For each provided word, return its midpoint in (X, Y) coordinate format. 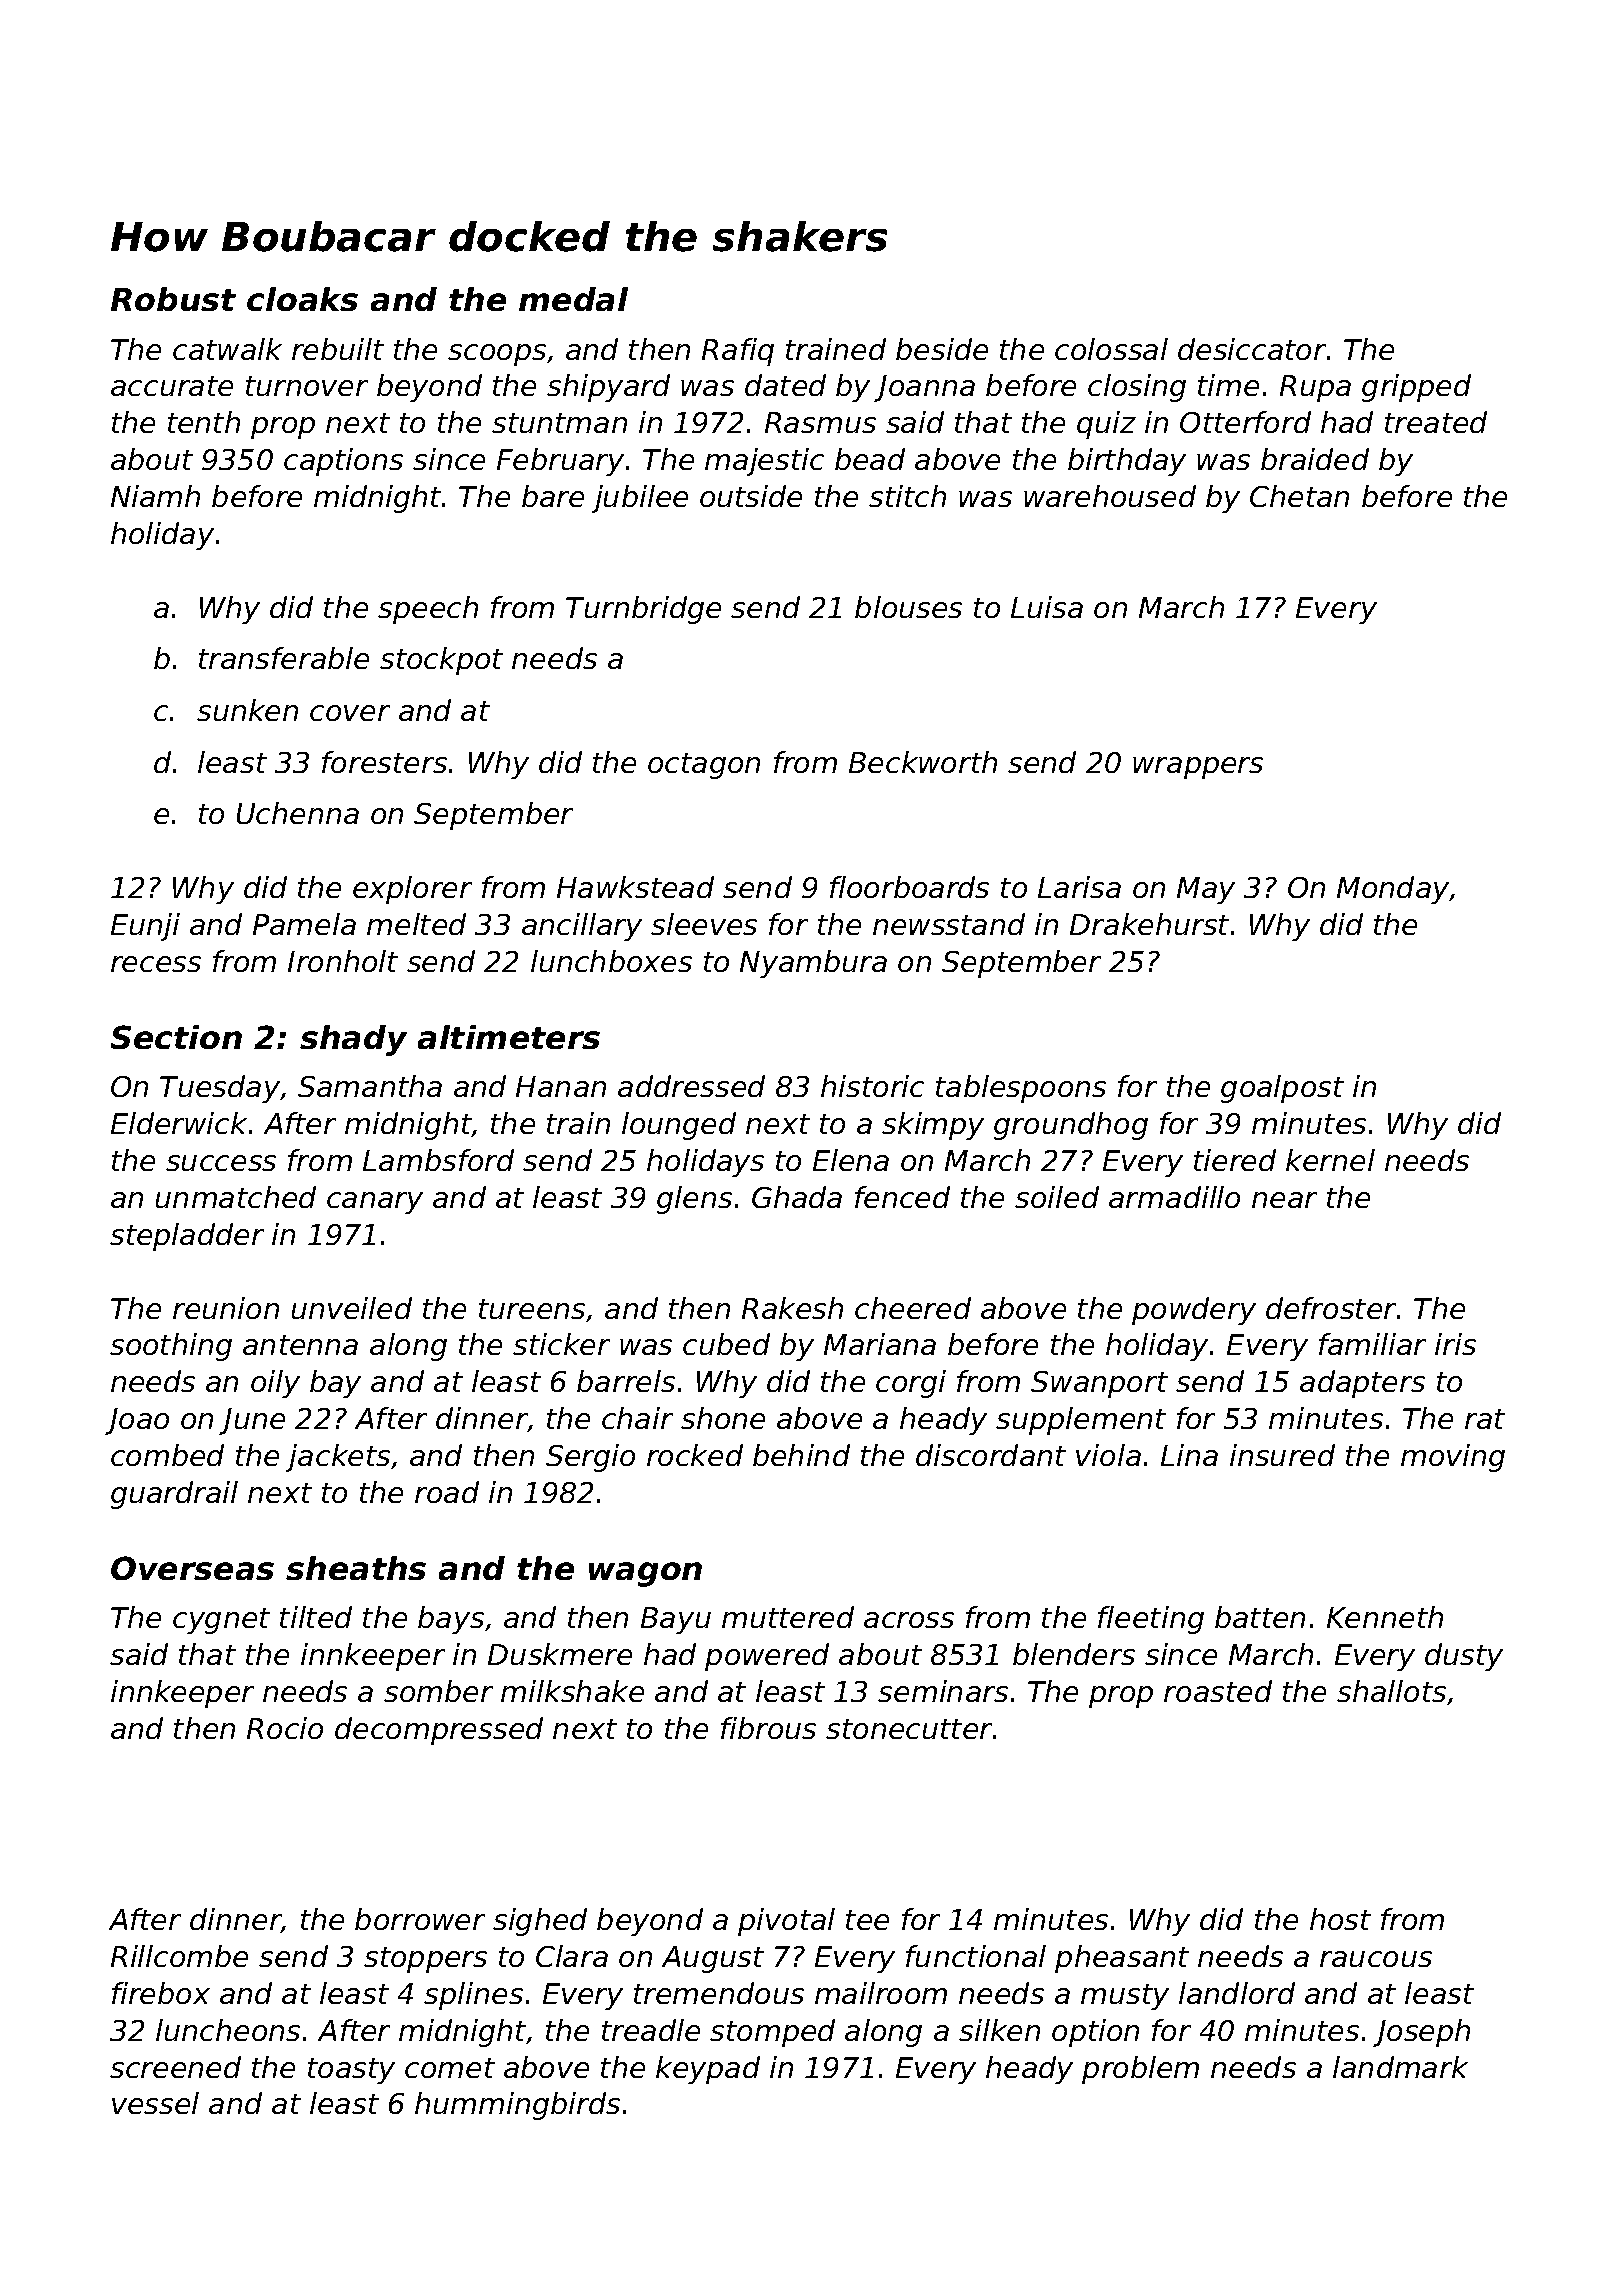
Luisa (1047, 607)
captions (343, 462)
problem (1140, 2070)
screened (175, 2067)
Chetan (1299, 496)
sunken (247, 710)
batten (1260, 1617)
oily (275, 1384)
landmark (1400, 2067)
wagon (645, 1574)
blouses (908, 607)
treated (1436, 422)
